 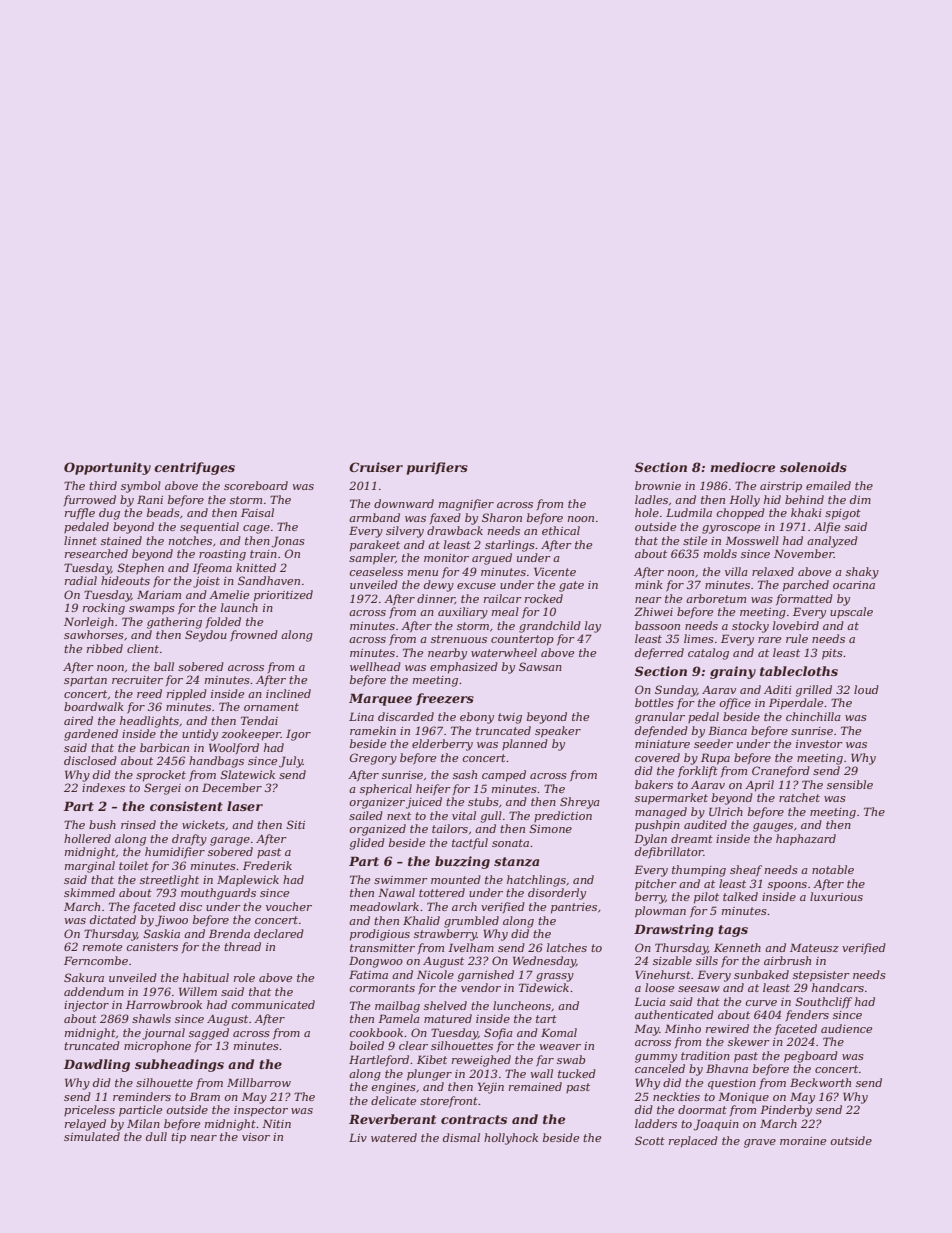 What do you see at coordinates (819, 744) in the page?
I see `investor` at bounding box center [819, 744].
